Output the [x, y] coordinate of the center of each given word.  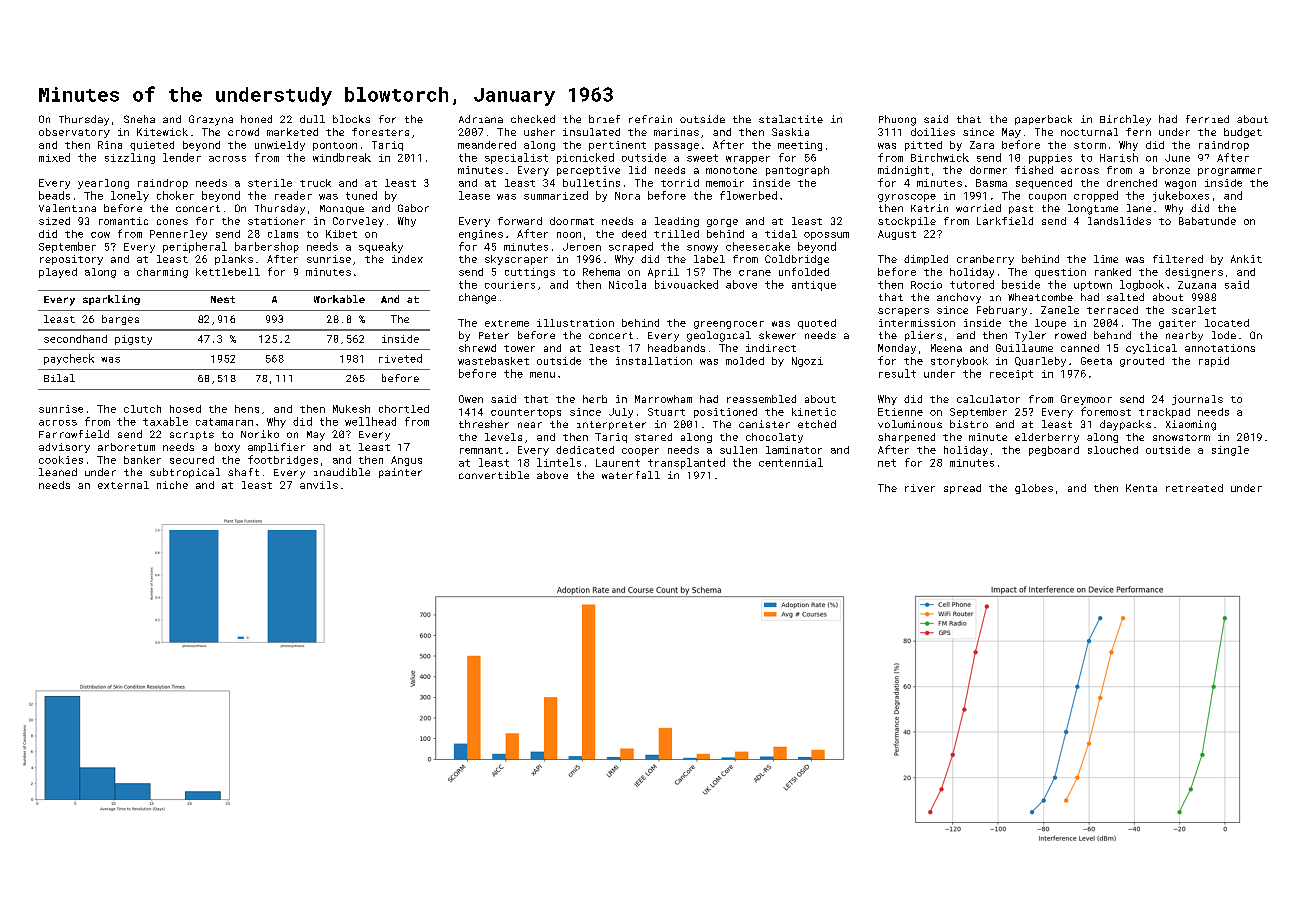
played [58, 273]
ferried [1207, 119]
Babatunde [1207, 221]
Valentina [67, 208]
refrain [650, 119]
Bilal [59, 378]
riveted [400, 358]
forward [520, 221]
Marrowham [663, 399]
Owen [471, 399]
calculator [988, 399]
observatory [74, 133]
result [897, 373]
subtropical [185, 473]
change [477, 298]
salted [1125, 297]
